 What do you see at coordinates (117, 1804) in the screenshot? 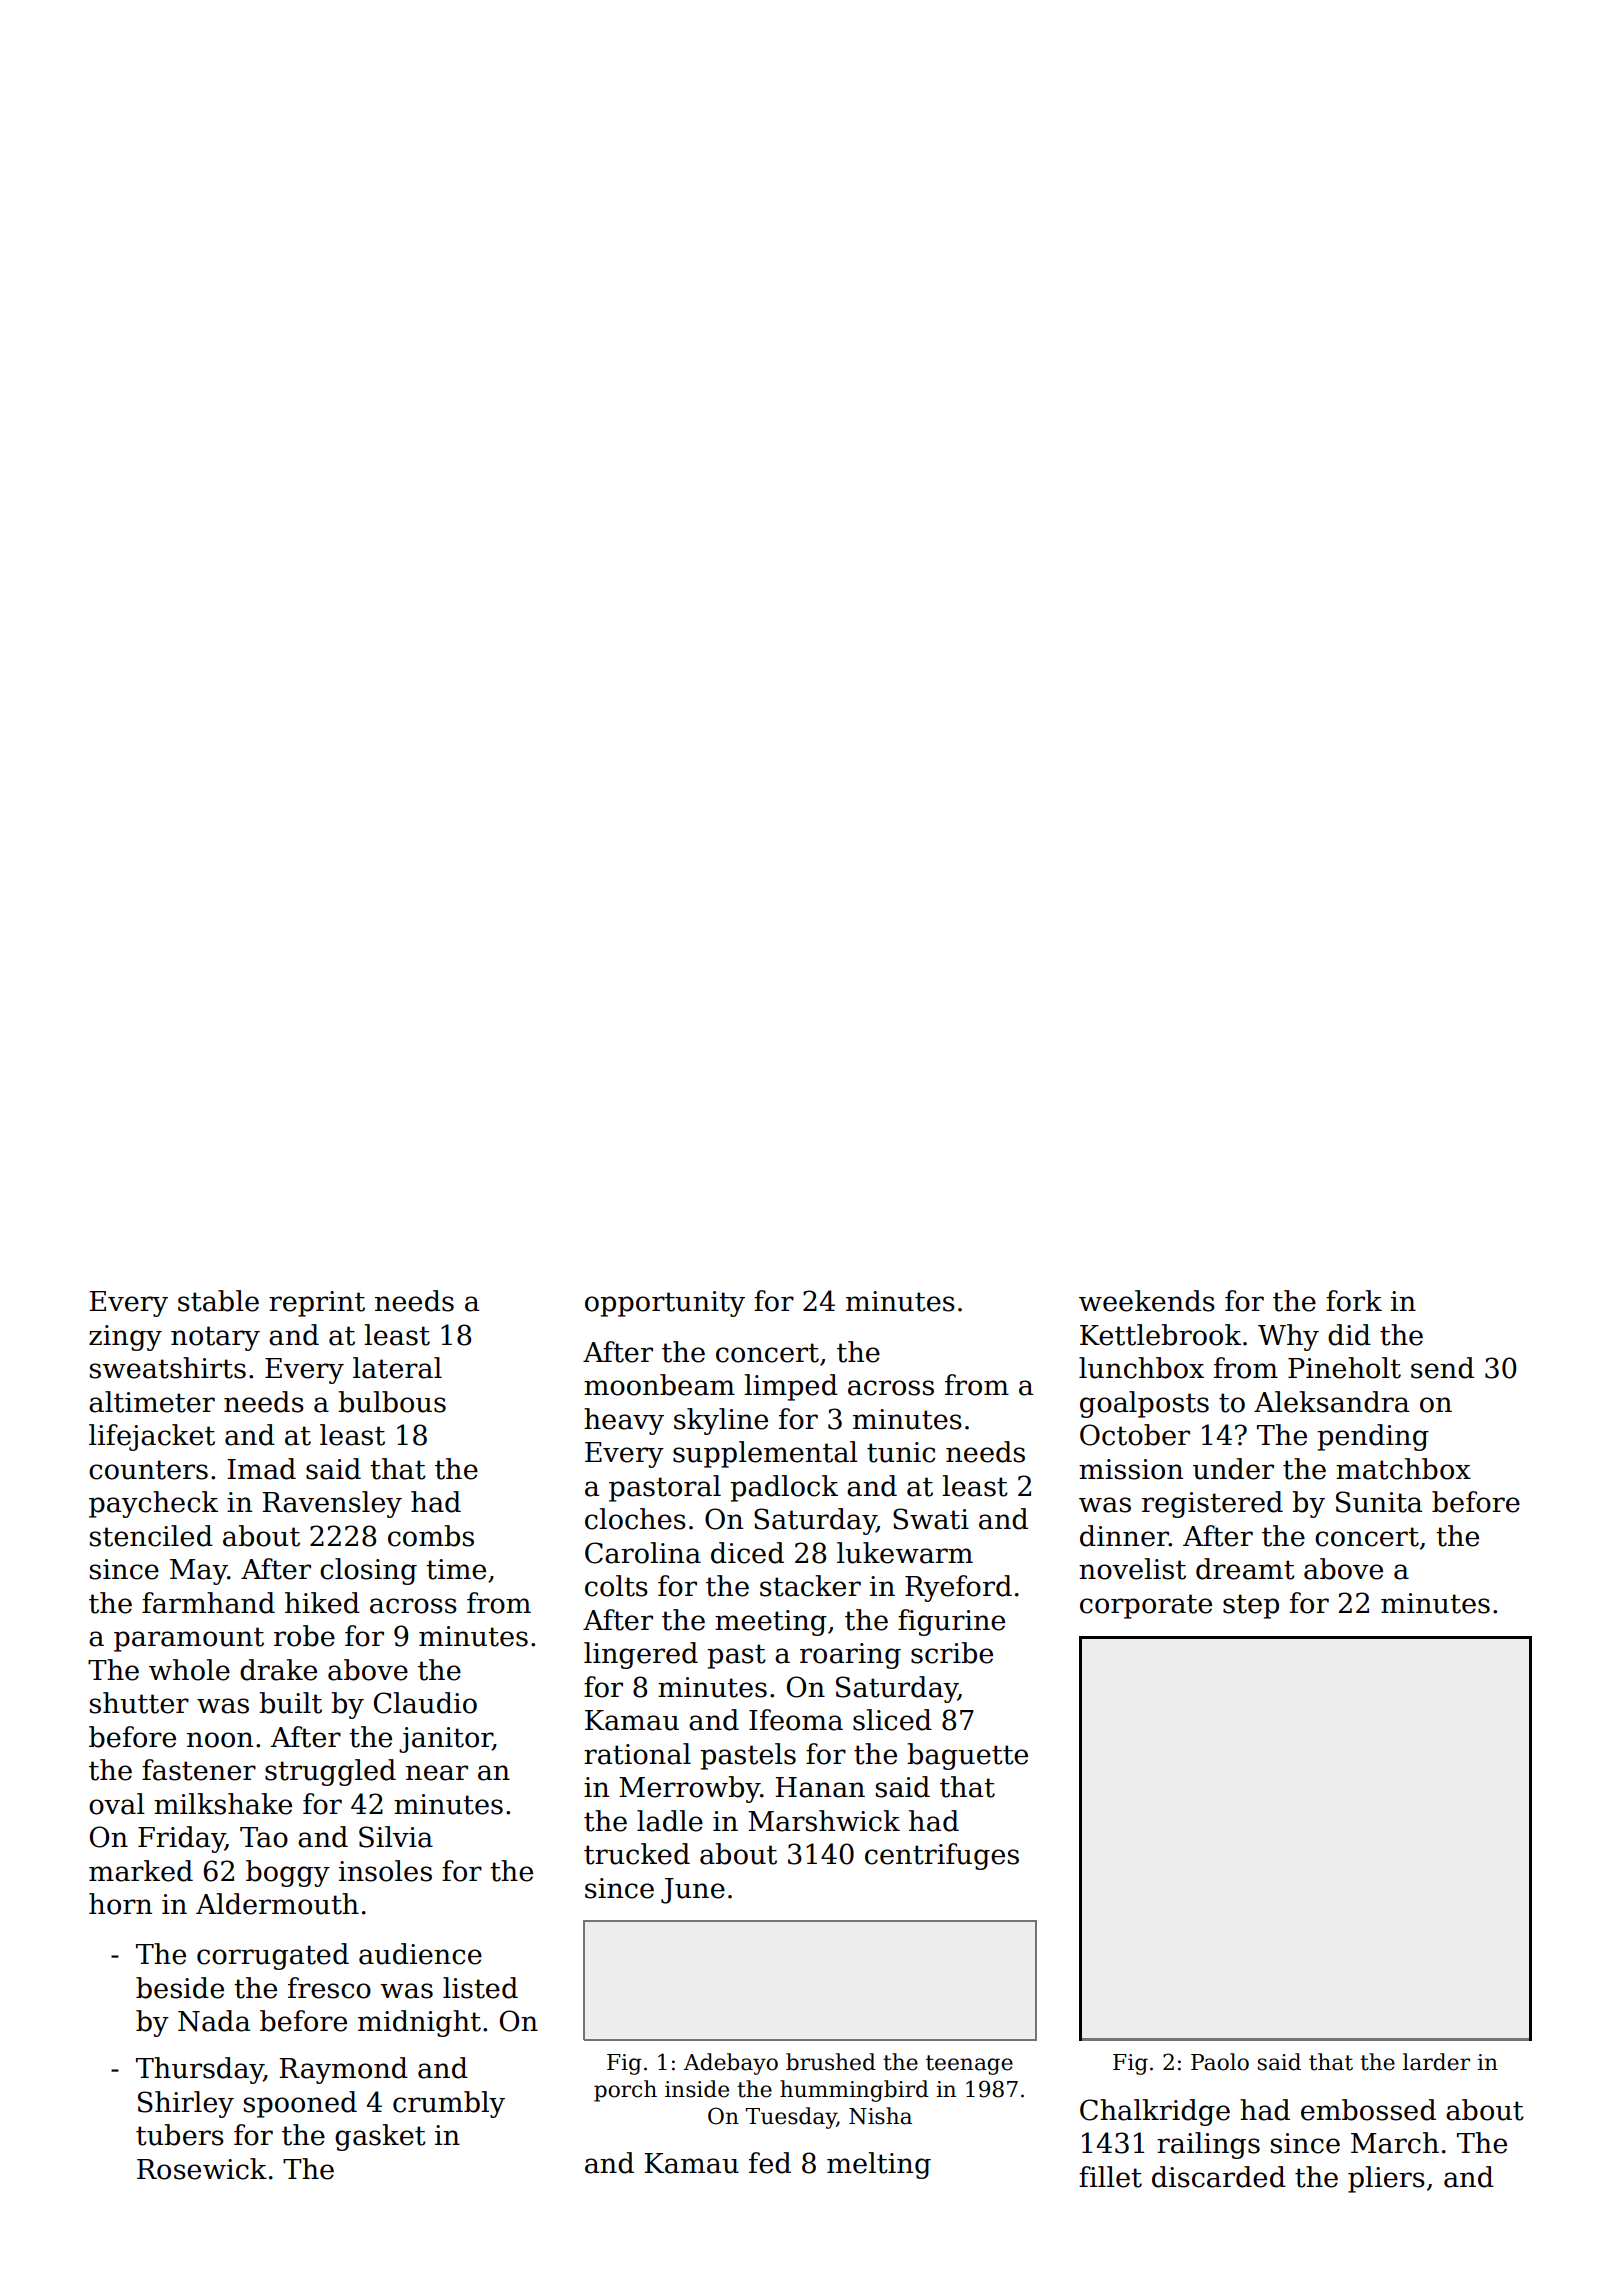
I see `oval` at bounding box center [117, 1804].
